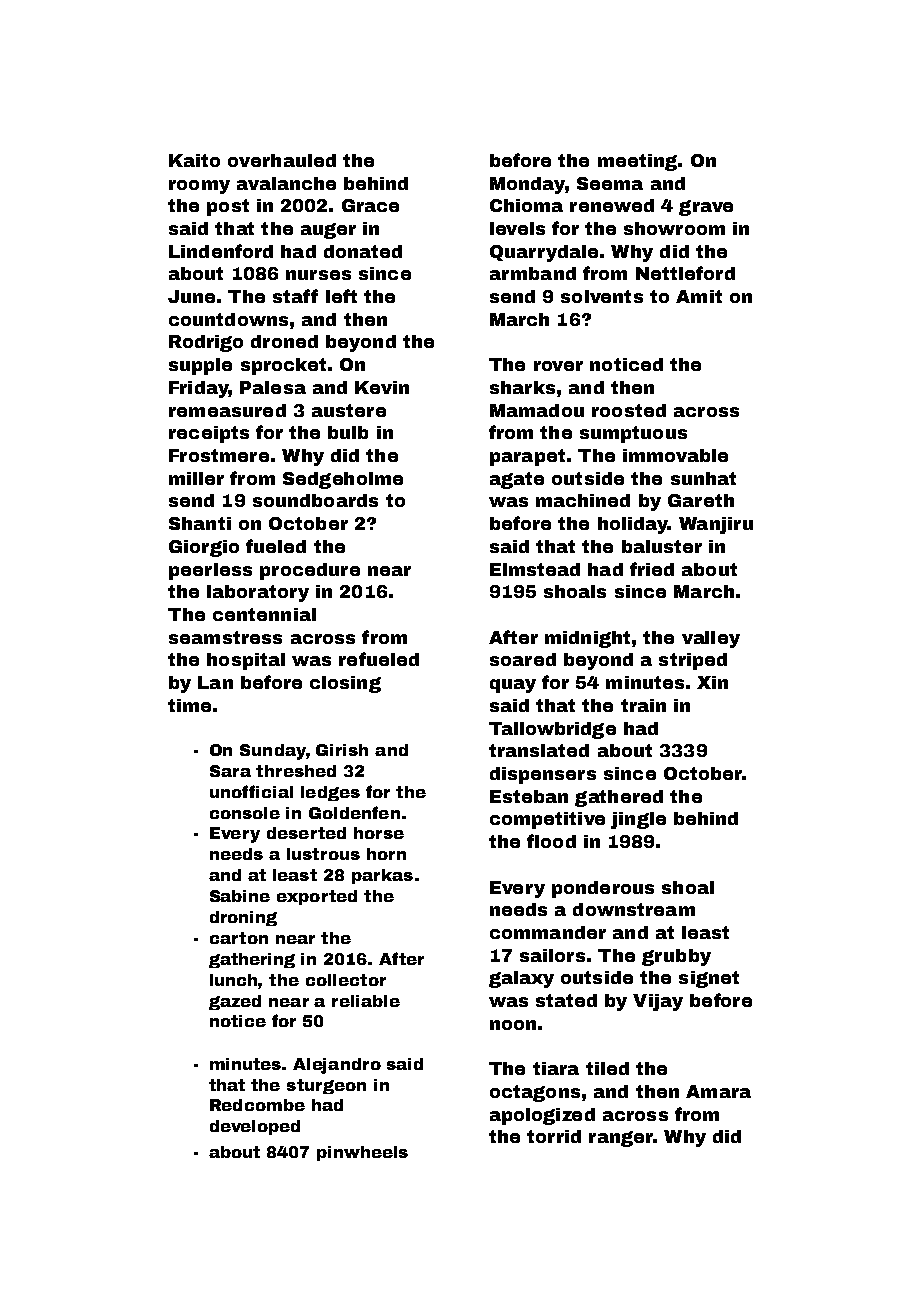  Describe the element at coordinates (548, 932) in the screenshot. I see `commander` at that location.
